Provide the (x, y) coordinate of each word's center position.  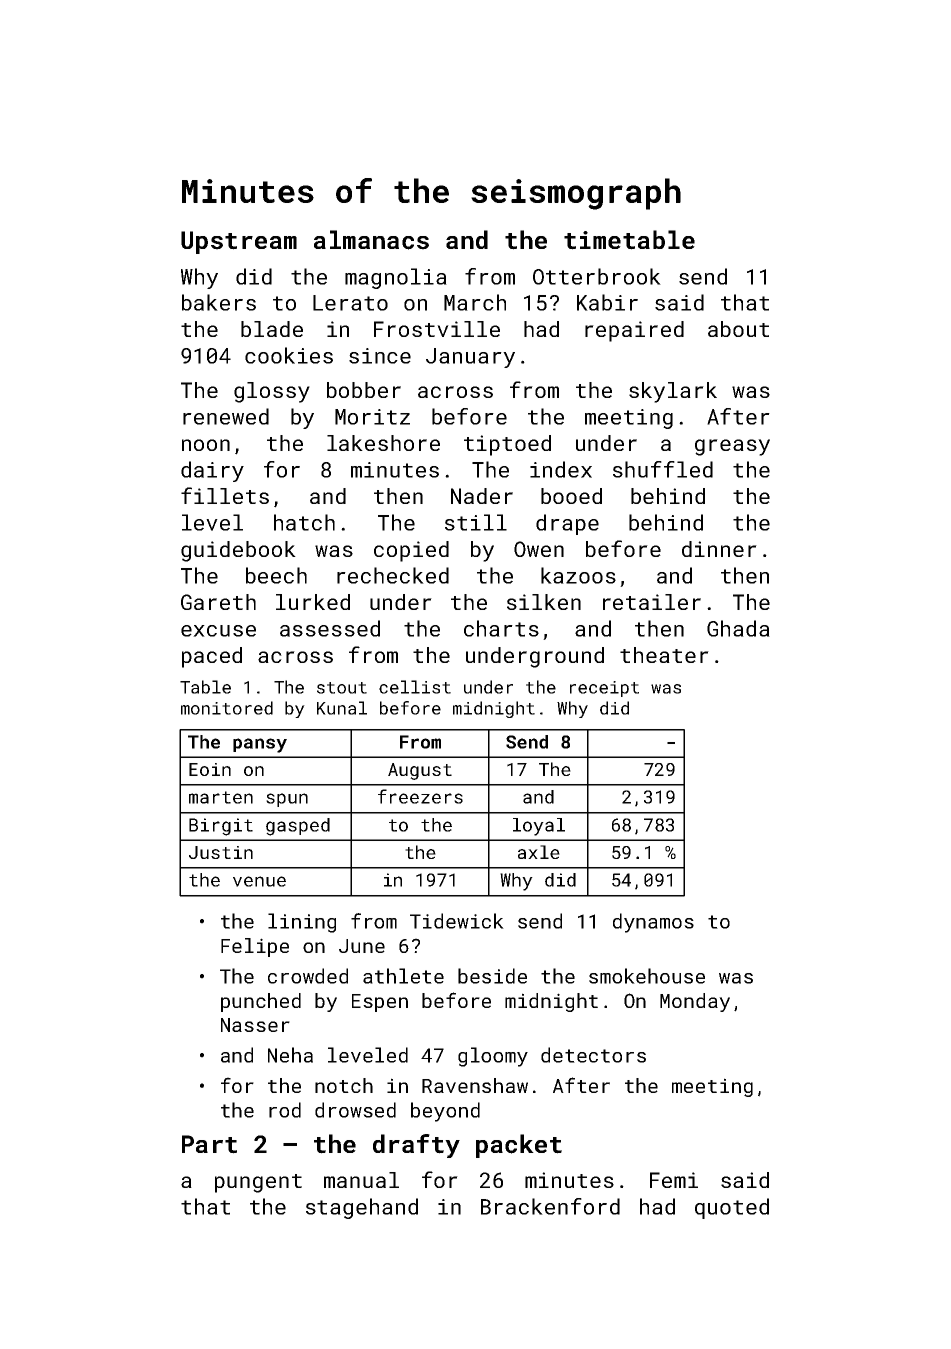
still (476, 522)
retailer (652, 602)
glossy (272, 392)
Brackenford (550, 1206)
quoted (732, 1208)
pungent (258, 1183)
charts (501, 628)
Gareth (218, 602)
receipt (604, 689)
